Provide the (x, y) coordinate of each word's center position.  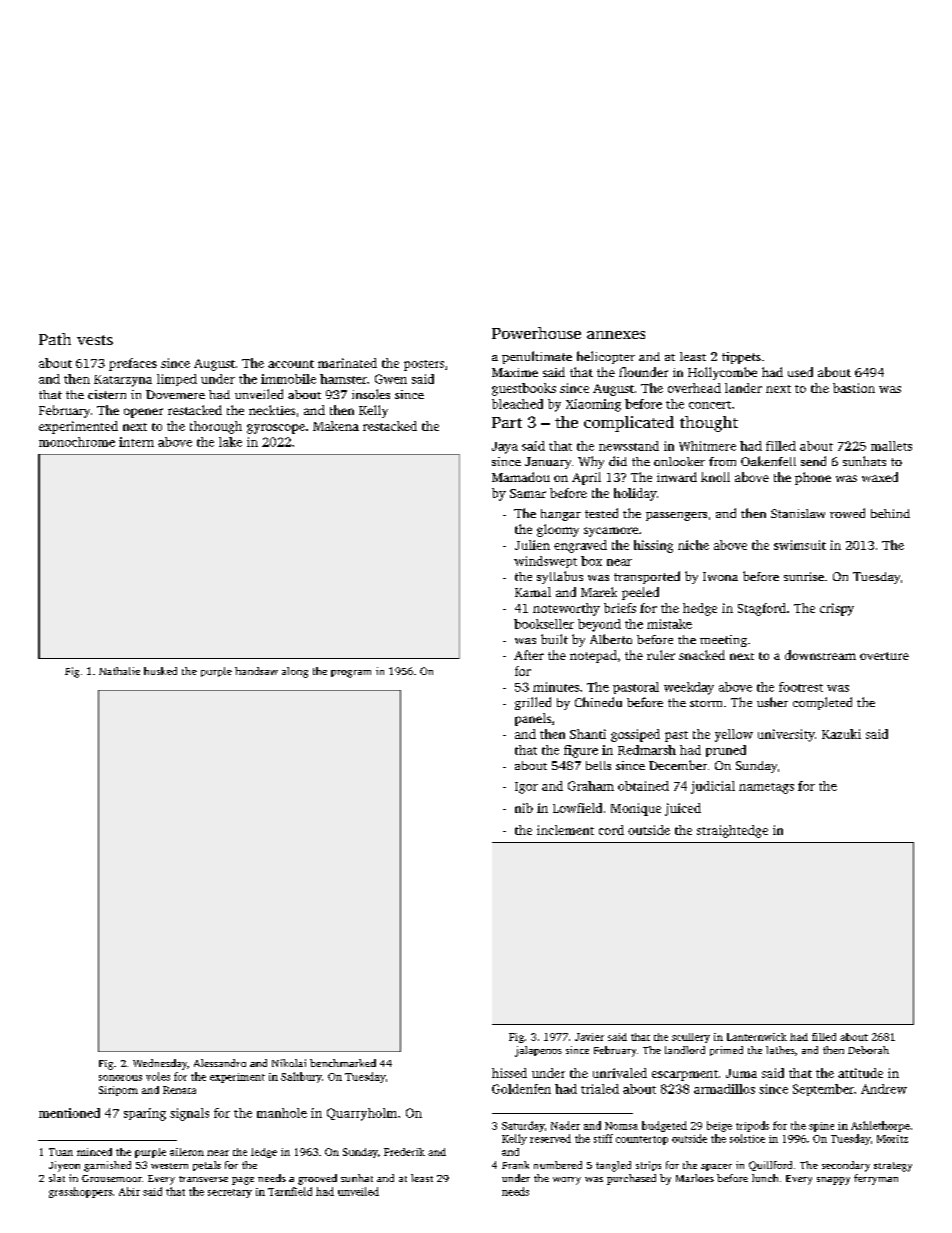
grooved (317, 1179)
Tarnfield (290, 1191)
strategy (893, 1167)
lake (230, 442)
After (529, 655)
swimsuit (800, 545)
